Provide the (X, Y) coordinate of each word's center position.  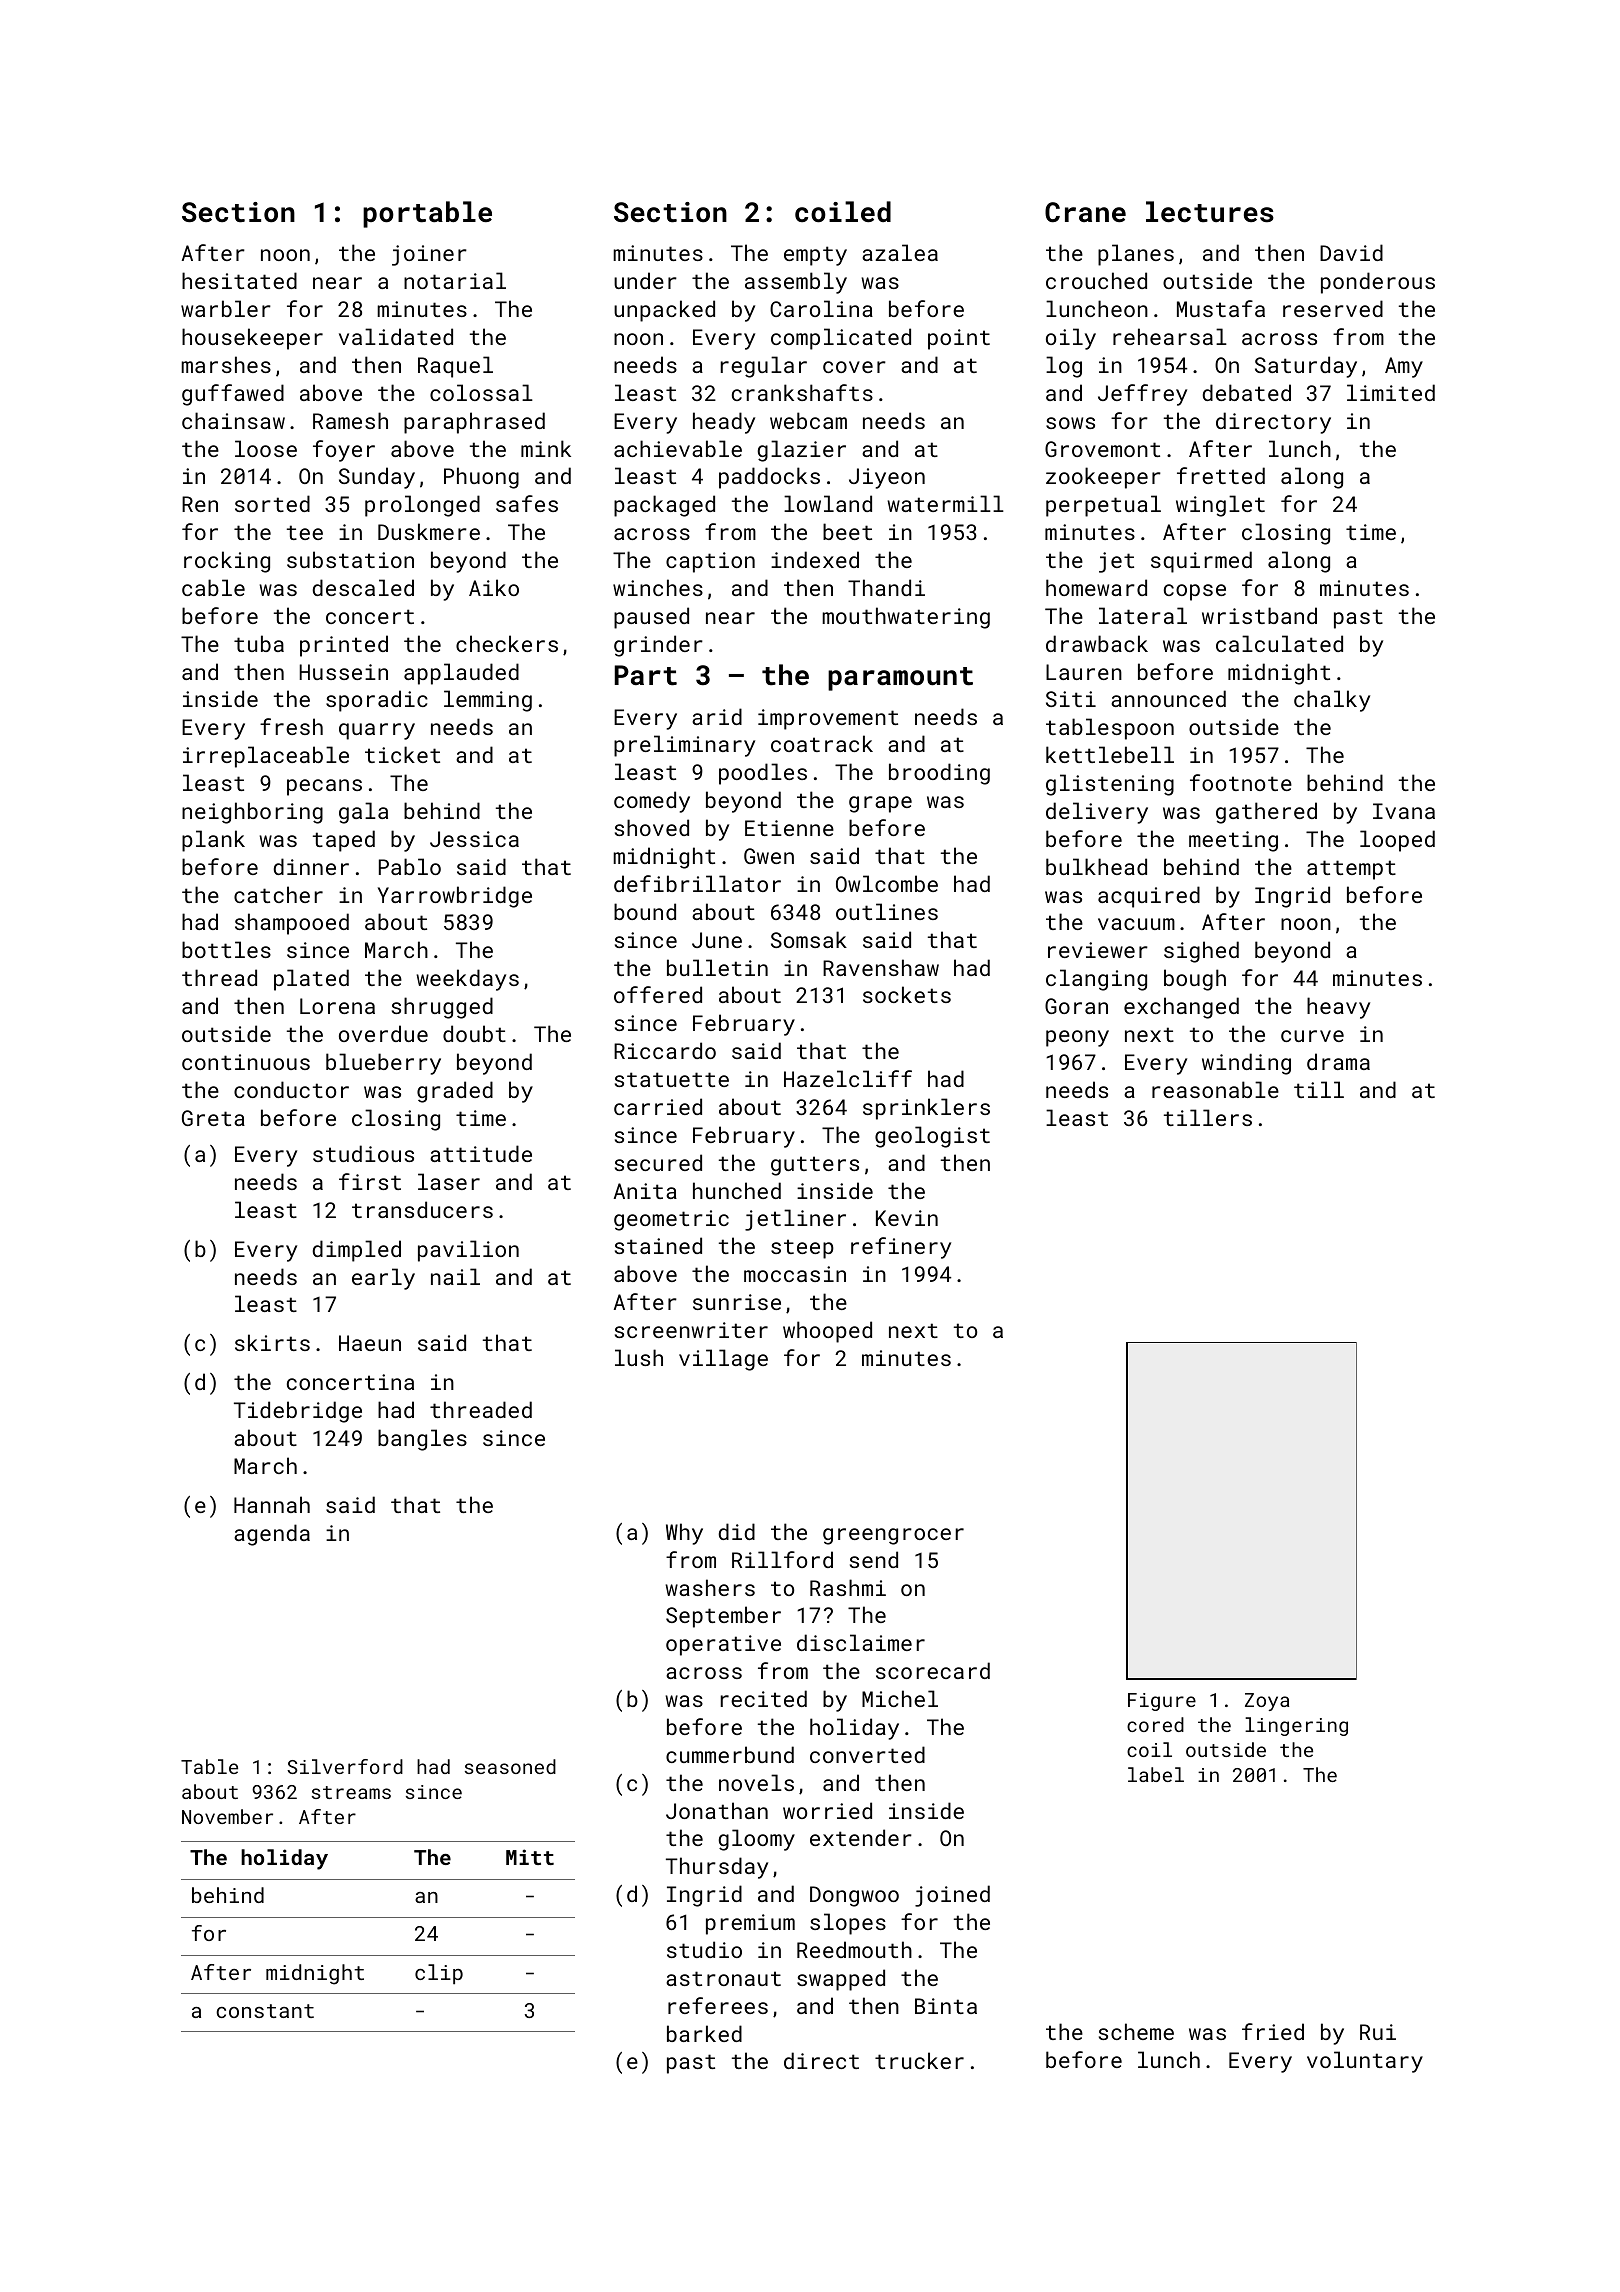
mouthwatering (906, 618)
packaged (664, 506)
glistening (1110, 785)
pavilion (468, 1251)
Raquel (455, 367)
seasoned (510, 1766)
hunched (737, 1190)
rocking (227, 562)
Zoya (1267, 1702)
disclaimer (861, 1642)
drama (1338, 1061)
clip (439, 1974)
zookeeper (1103, 478)
